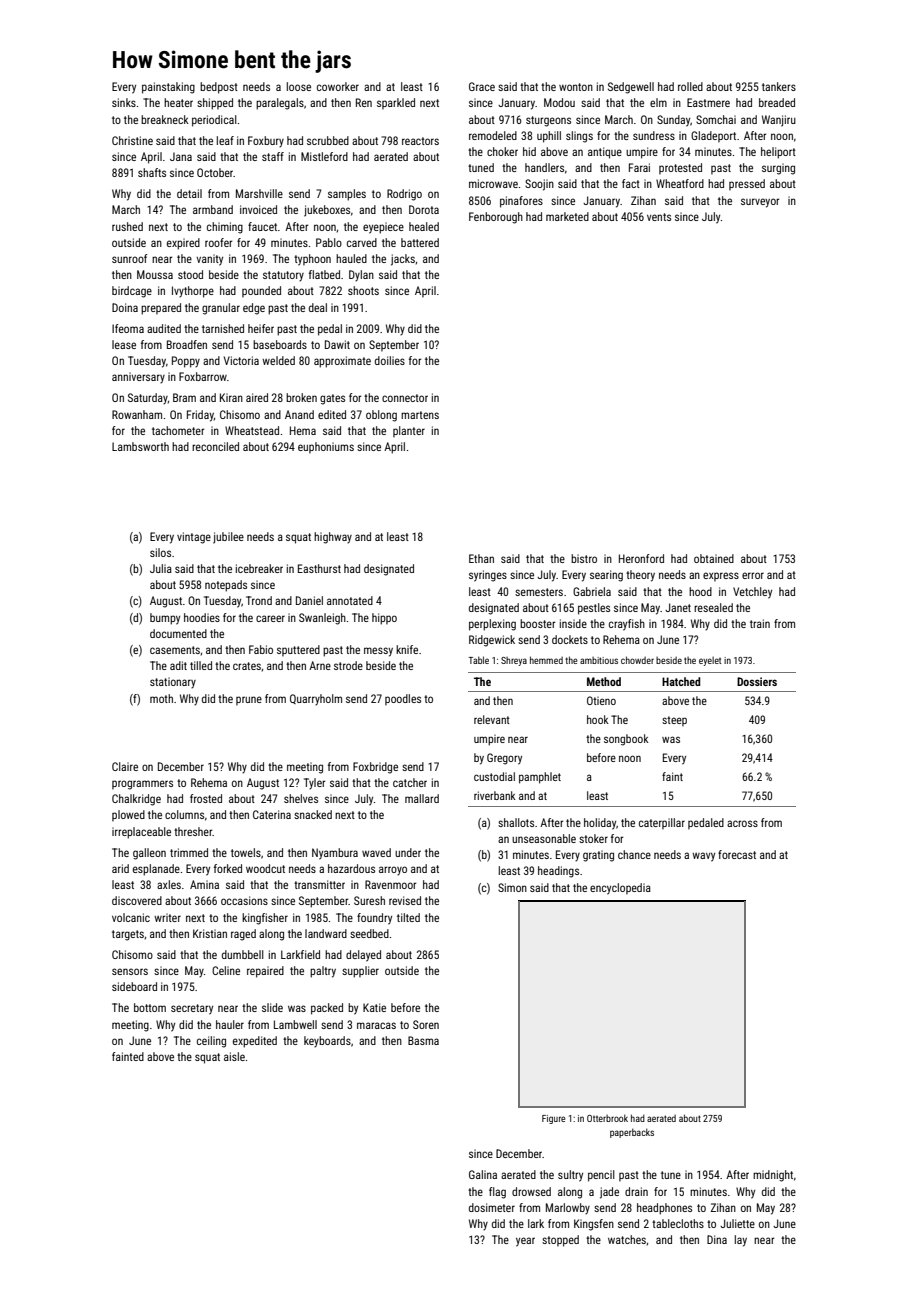  Describe the element at coordinates (206, 798) in the image. I see `frosted` at that location.
